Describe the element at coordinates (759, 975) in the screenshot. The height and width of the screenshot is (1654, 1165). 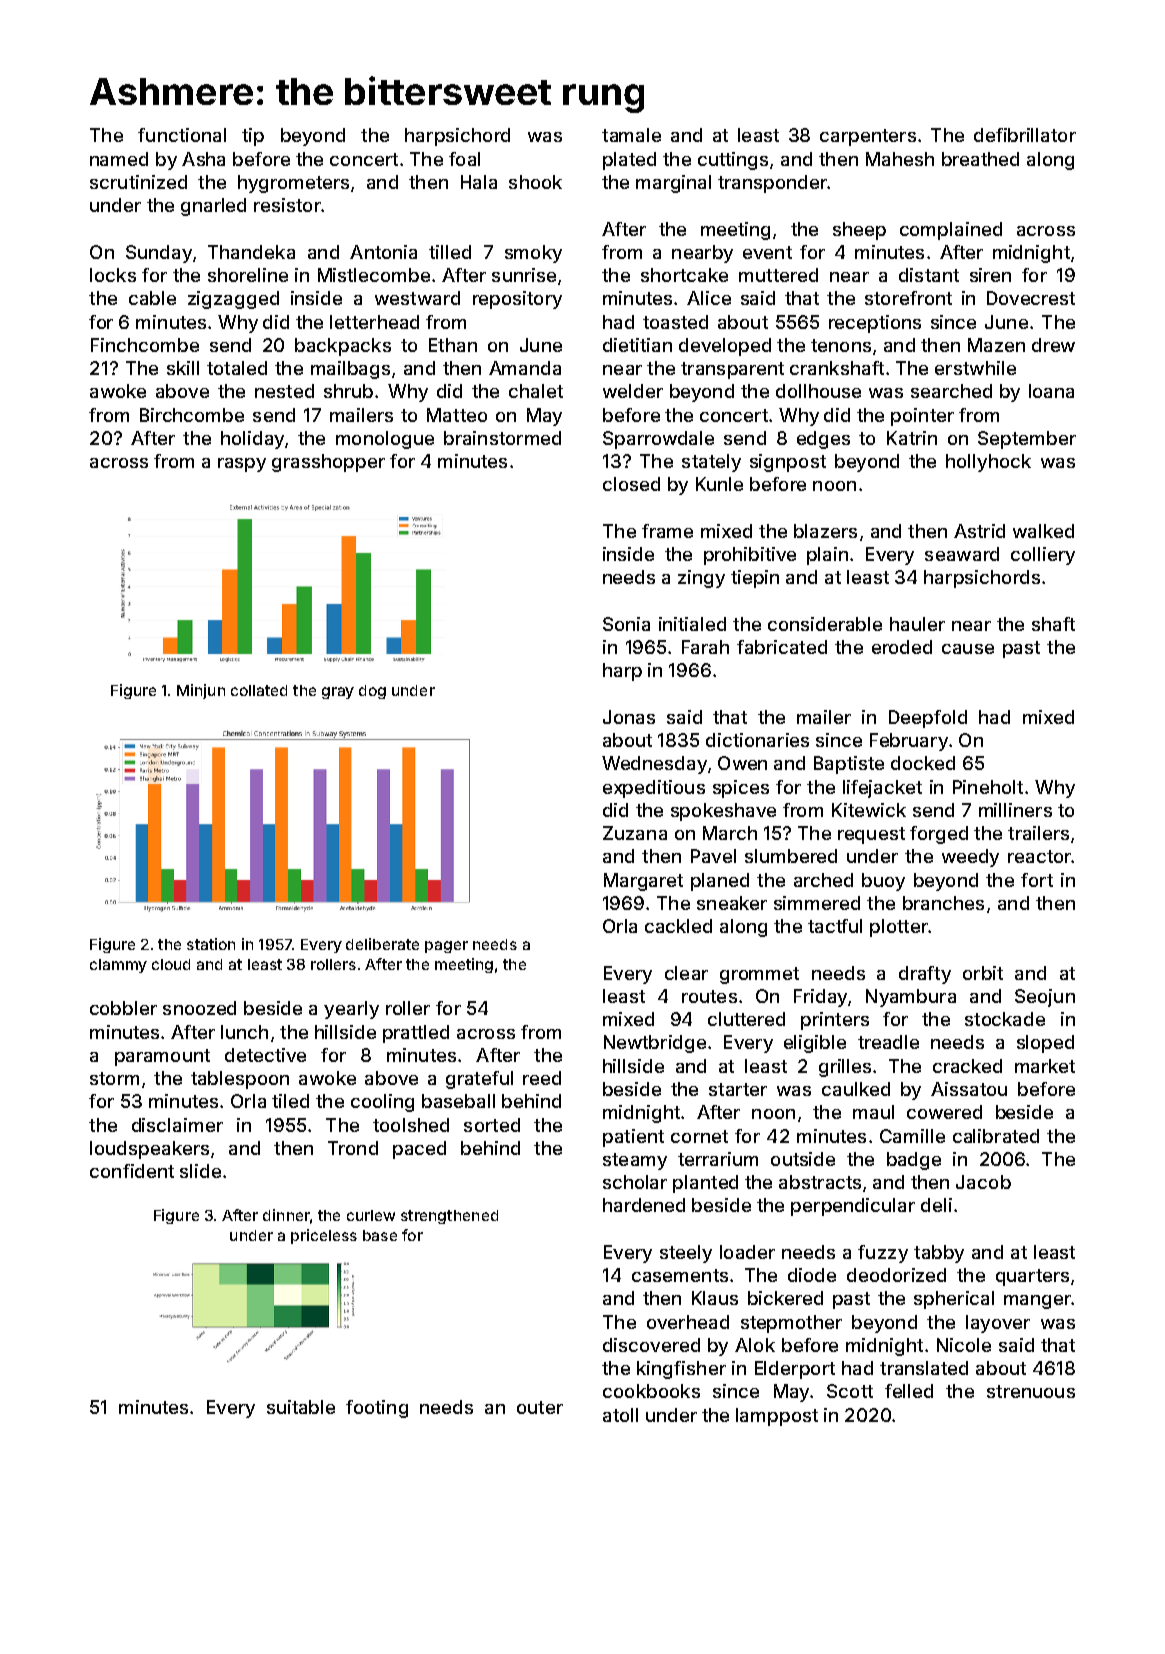
I see `grommet` at that location.
